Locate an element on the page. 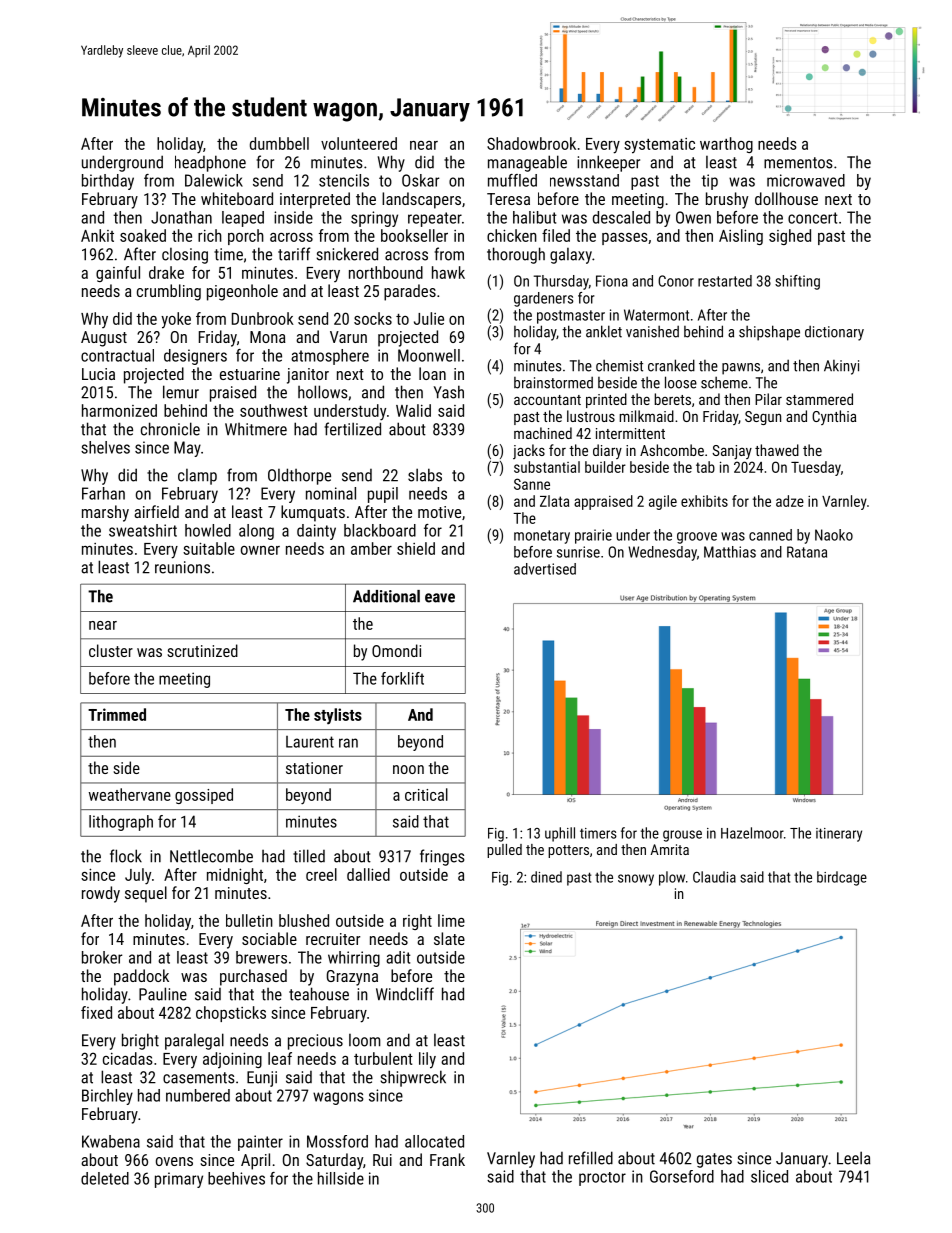  deleted is located at coordinates (105, 1178).
